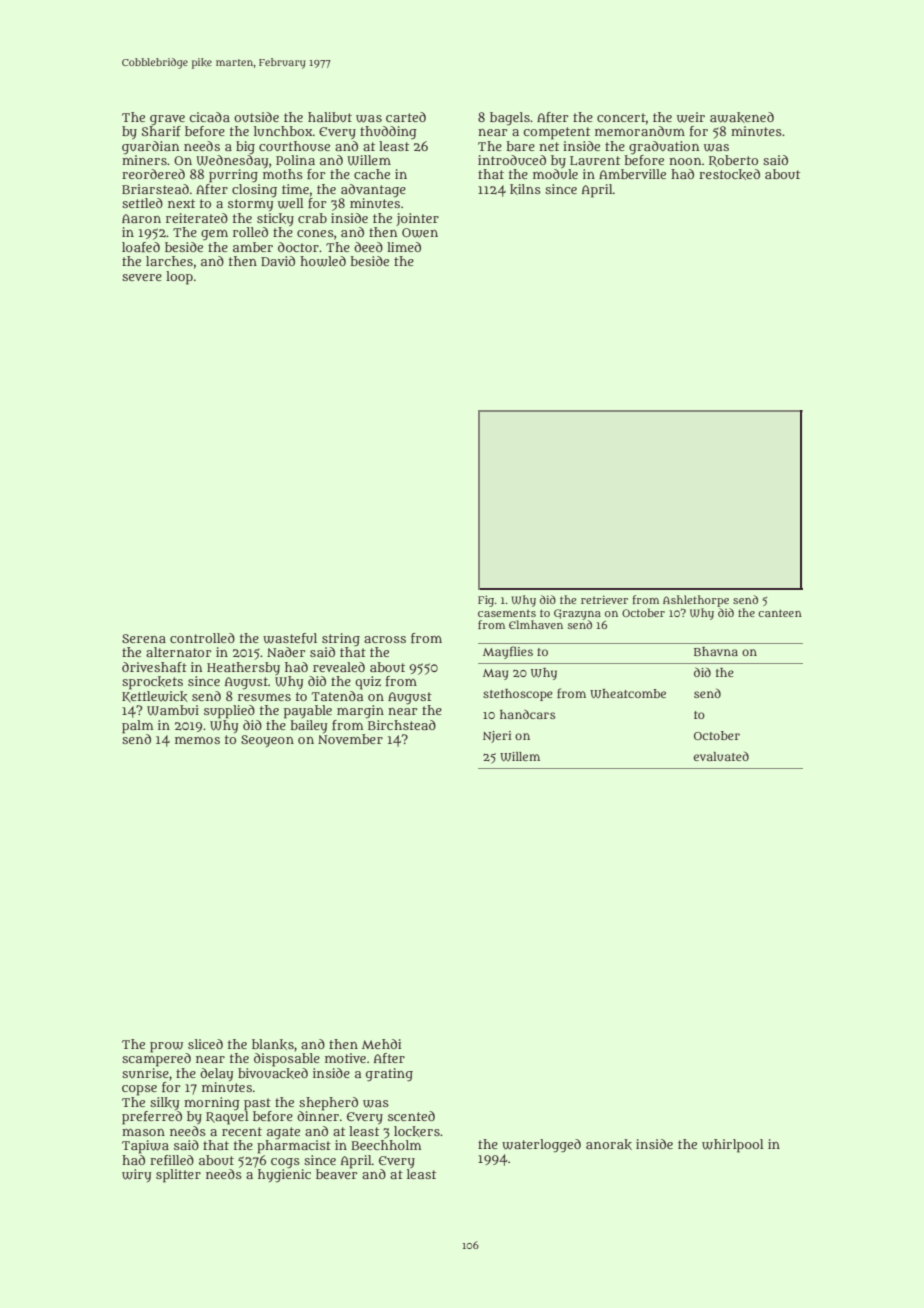  I want to click on Mehdi, so click(381, 1044).
